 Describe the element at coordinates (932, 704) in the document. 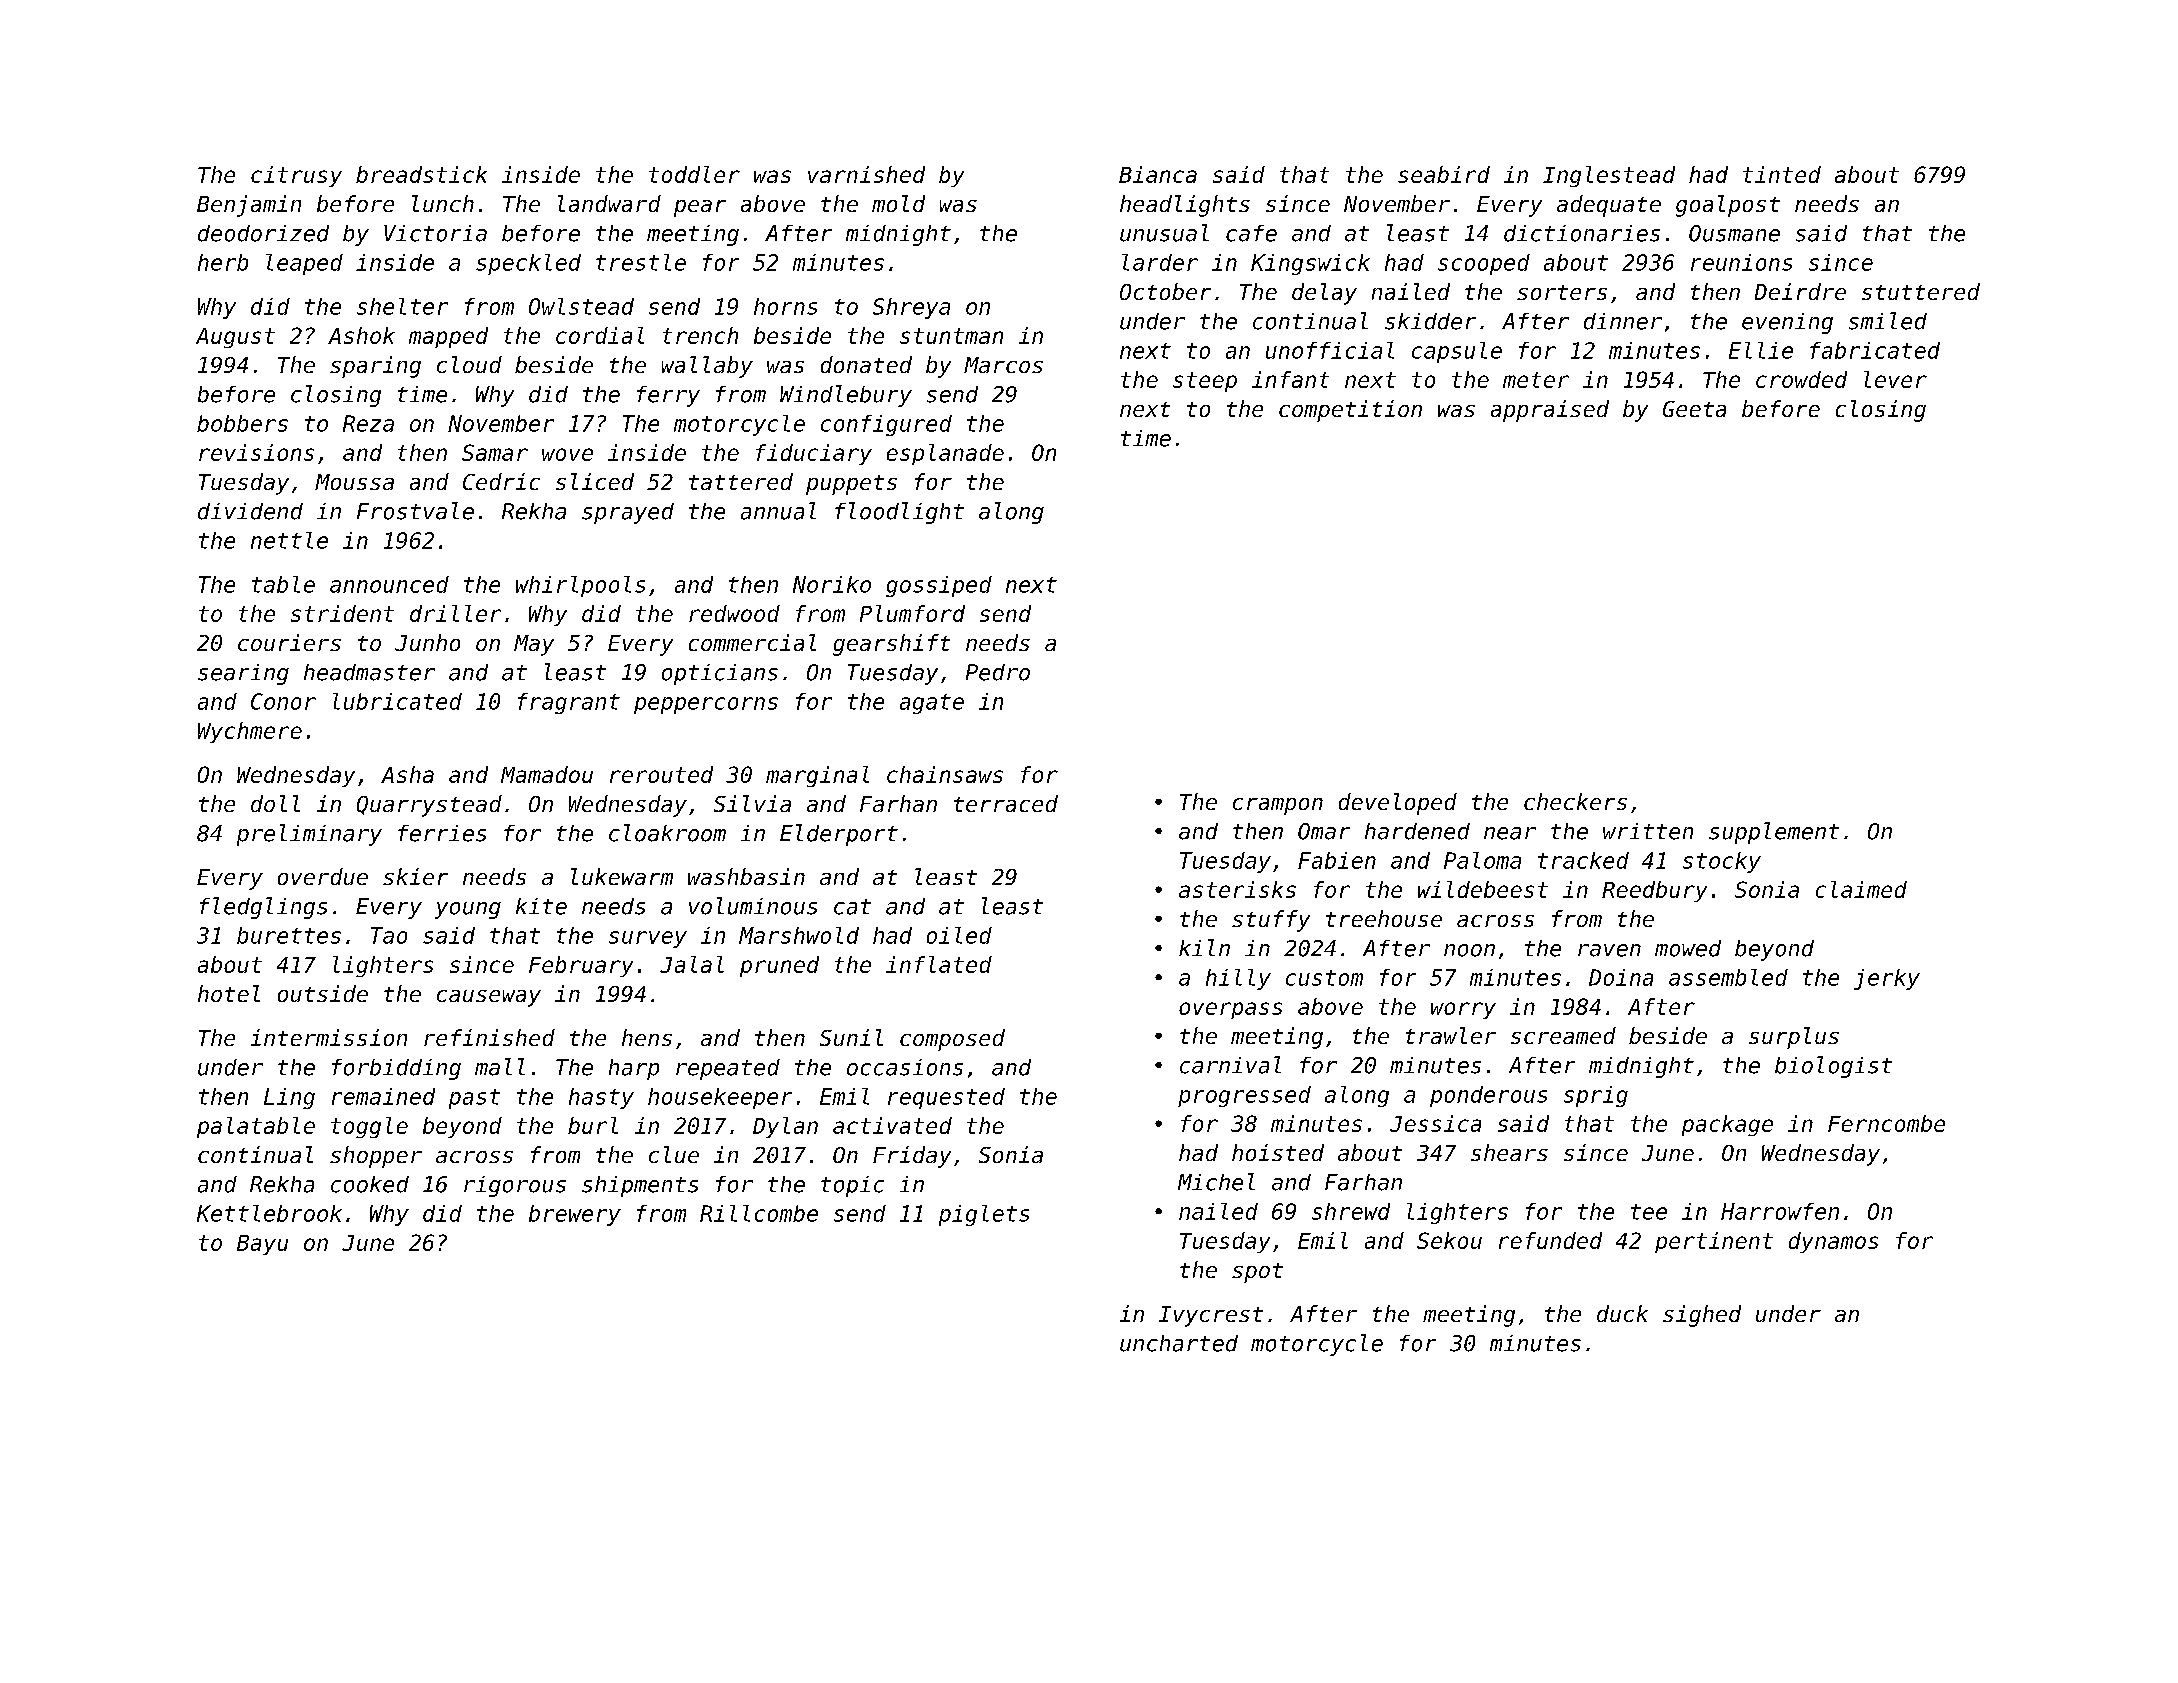

I see `agate` at that location.
